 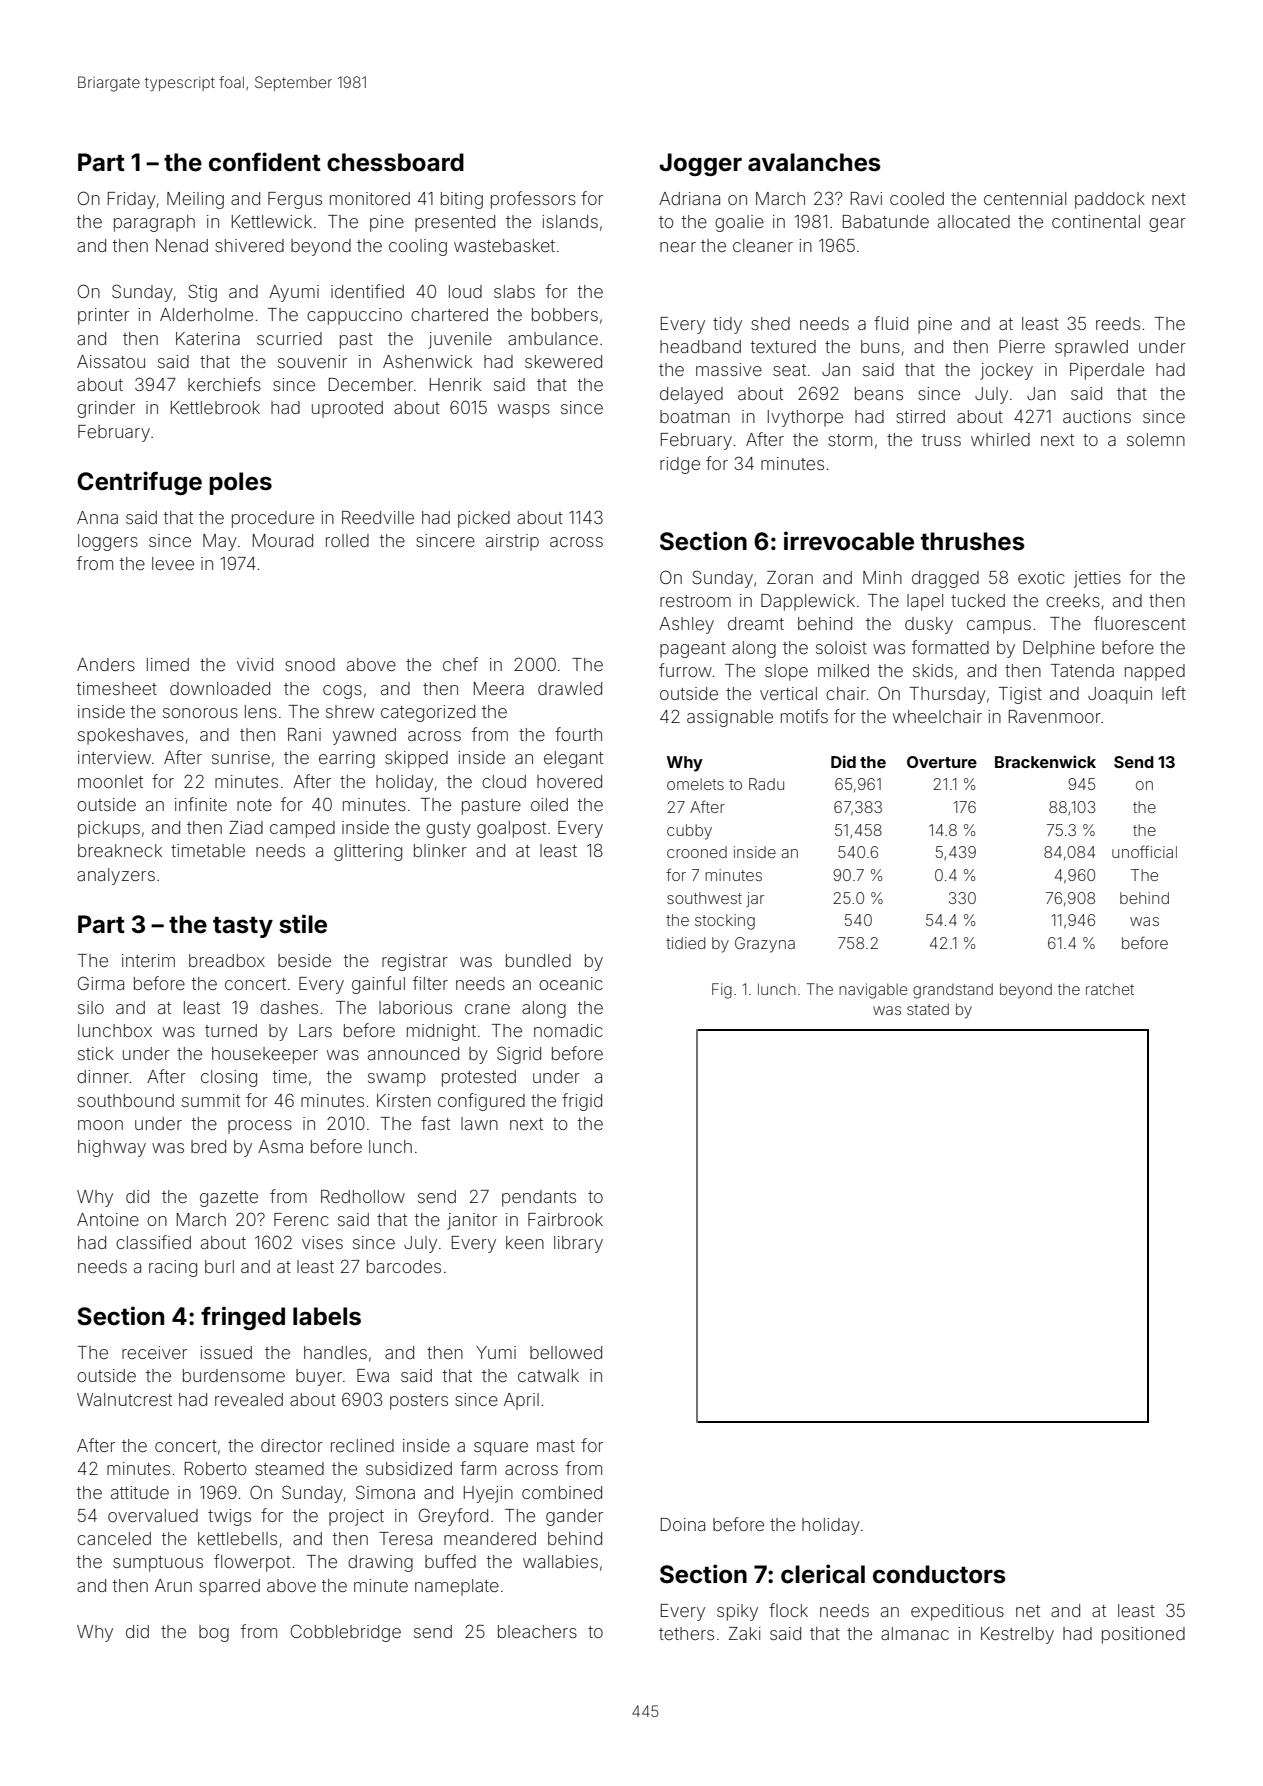 I want to click on ratchet, so click(x=1110, y=989).
